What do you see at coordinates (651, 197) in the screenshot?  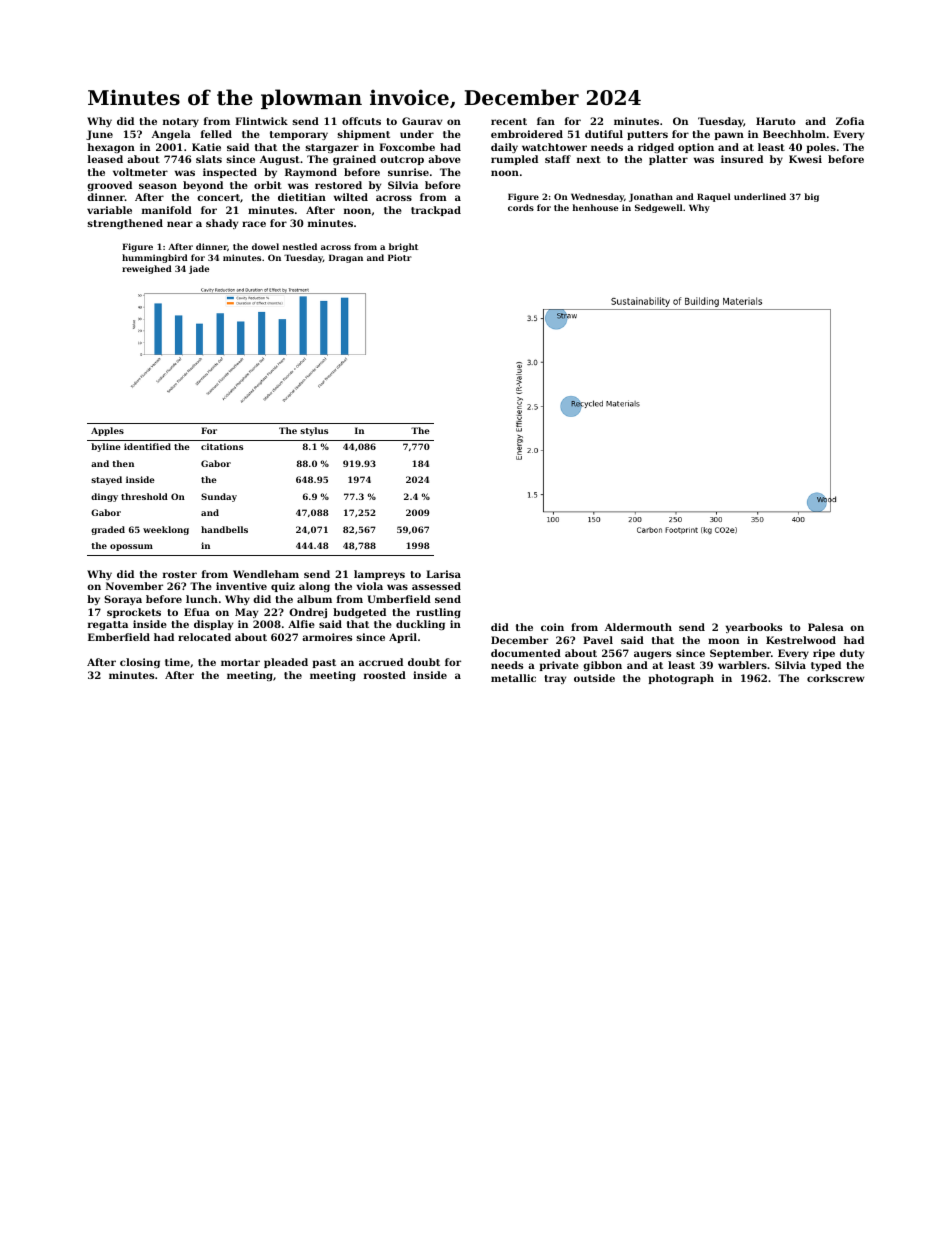 I see `Jonathan` at bounding box center [651, 197].
